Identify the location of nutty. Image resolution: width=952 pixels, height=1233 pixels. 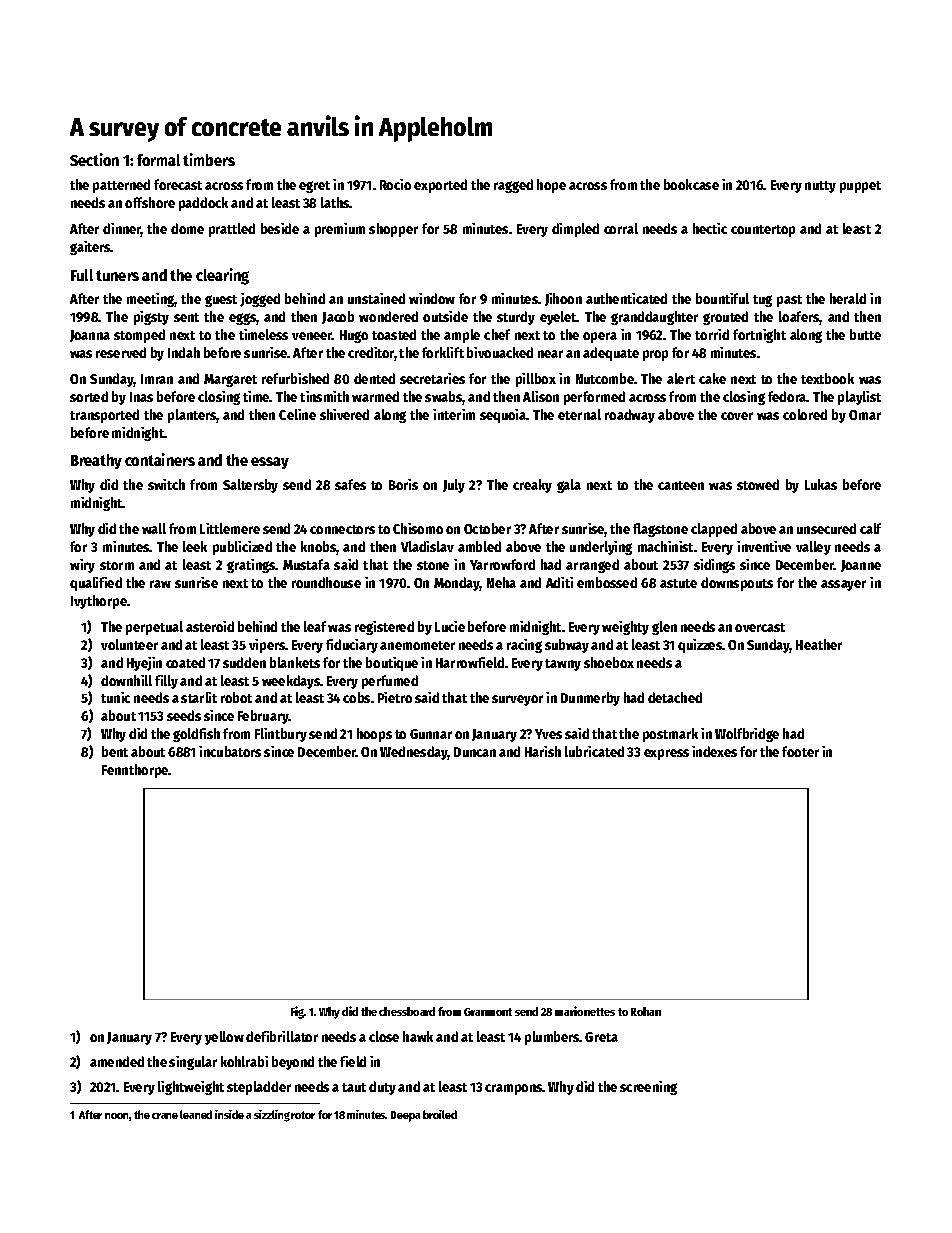
(820, 187).
